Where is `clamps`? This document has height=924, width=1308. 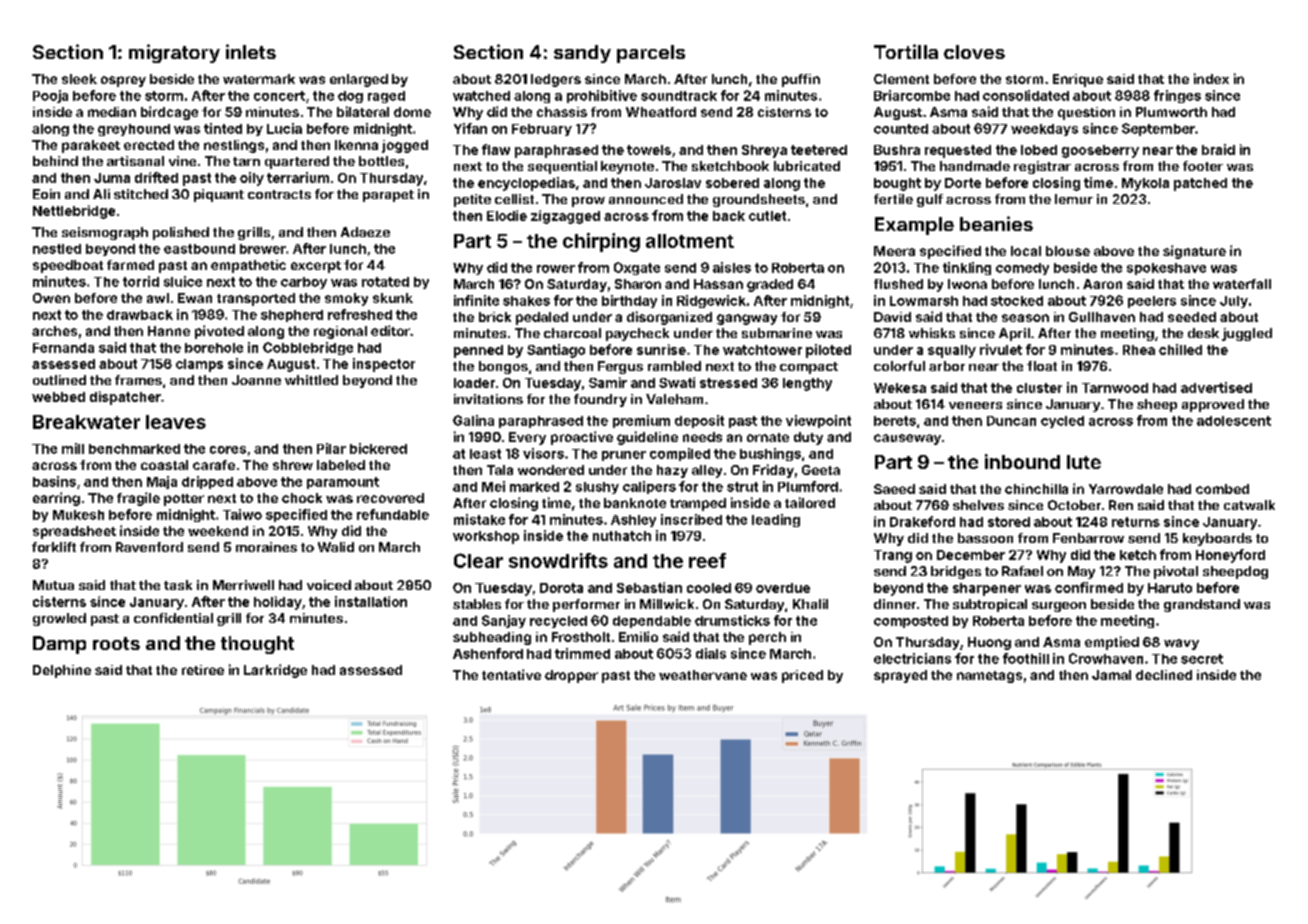
clamps is located at coordinates (199, 365).
